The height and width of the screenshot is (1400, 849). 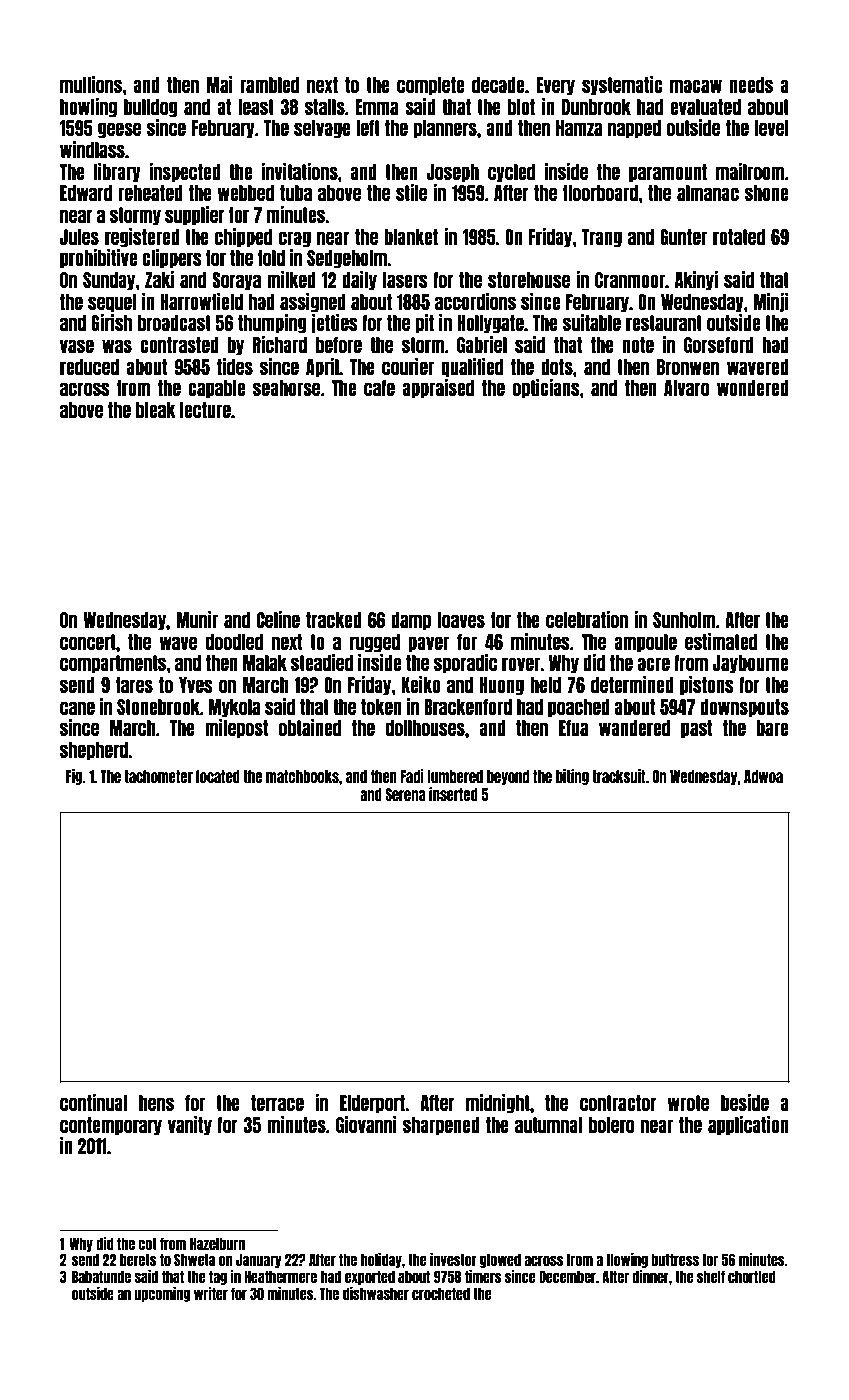 I want to click on mullions, so click(x=91, y=84).
